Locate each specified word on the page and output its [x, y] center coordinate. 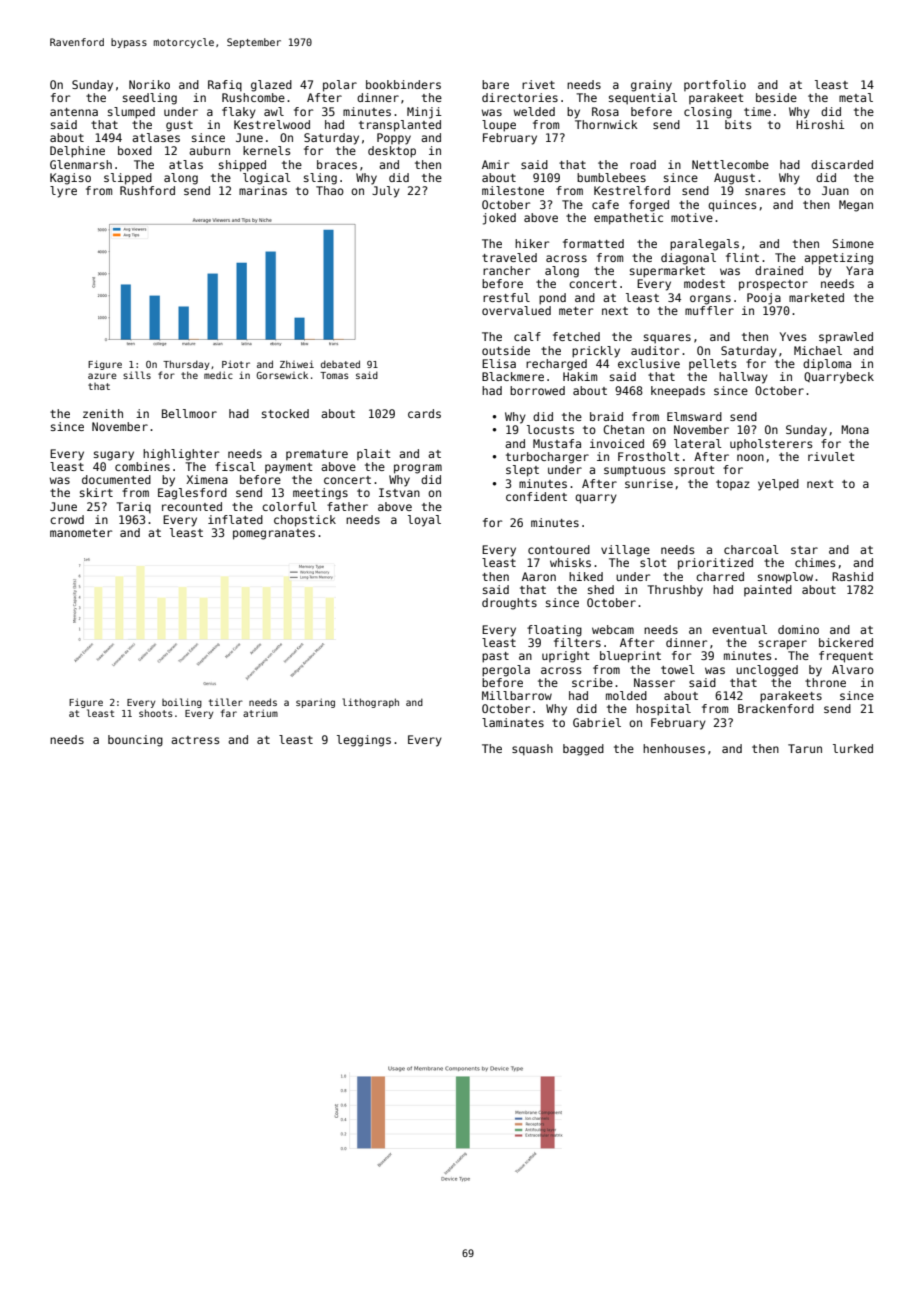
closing [708, 113]
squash [532, 750]
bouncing [135, 741]
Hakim [580, 376]
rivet [538, 84]
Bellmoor [189, 413]
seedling [150, 99]
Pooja [764, 299]
